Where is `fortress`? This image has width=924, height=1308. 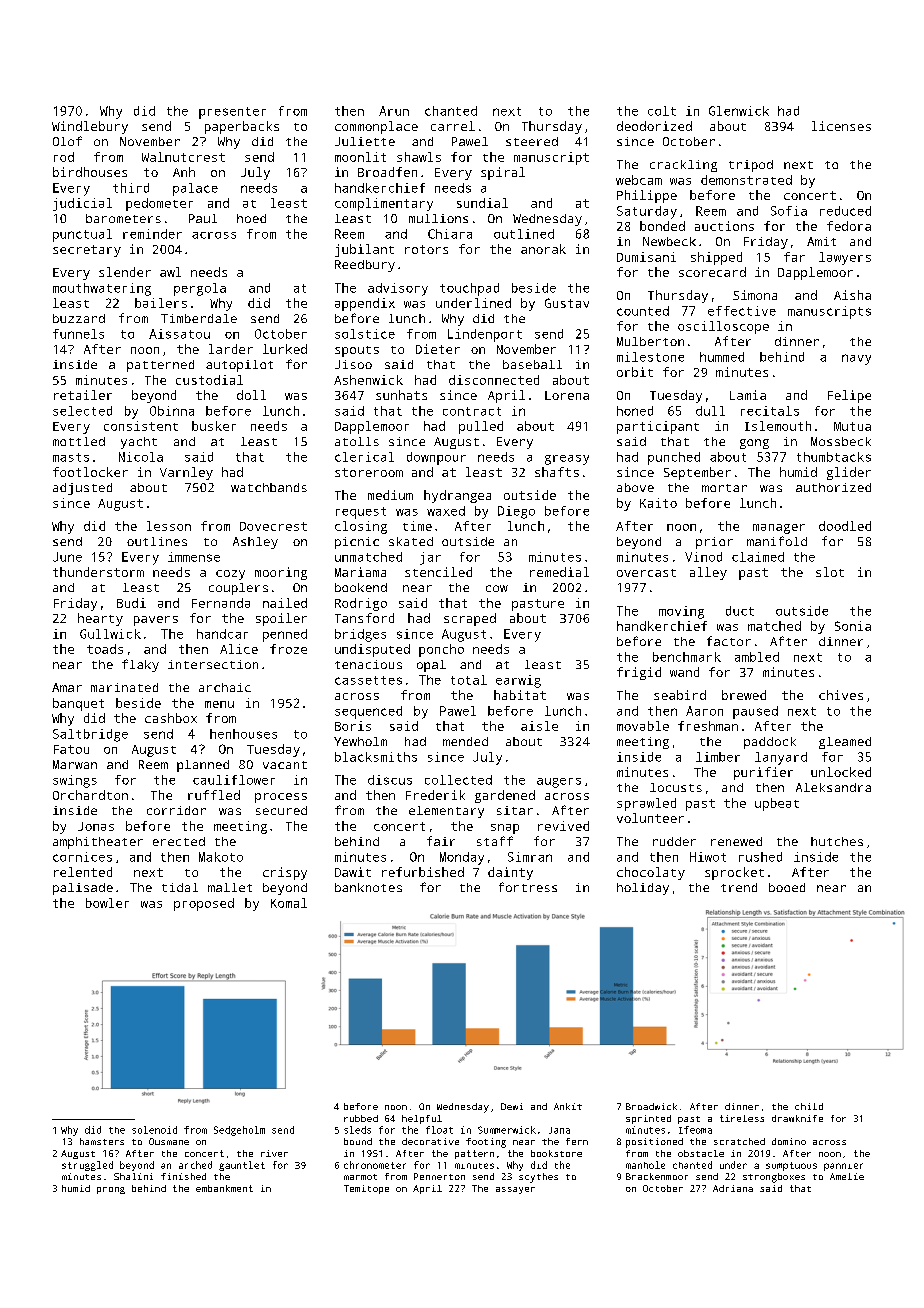
fortress is located at coordinates (528, 887).
